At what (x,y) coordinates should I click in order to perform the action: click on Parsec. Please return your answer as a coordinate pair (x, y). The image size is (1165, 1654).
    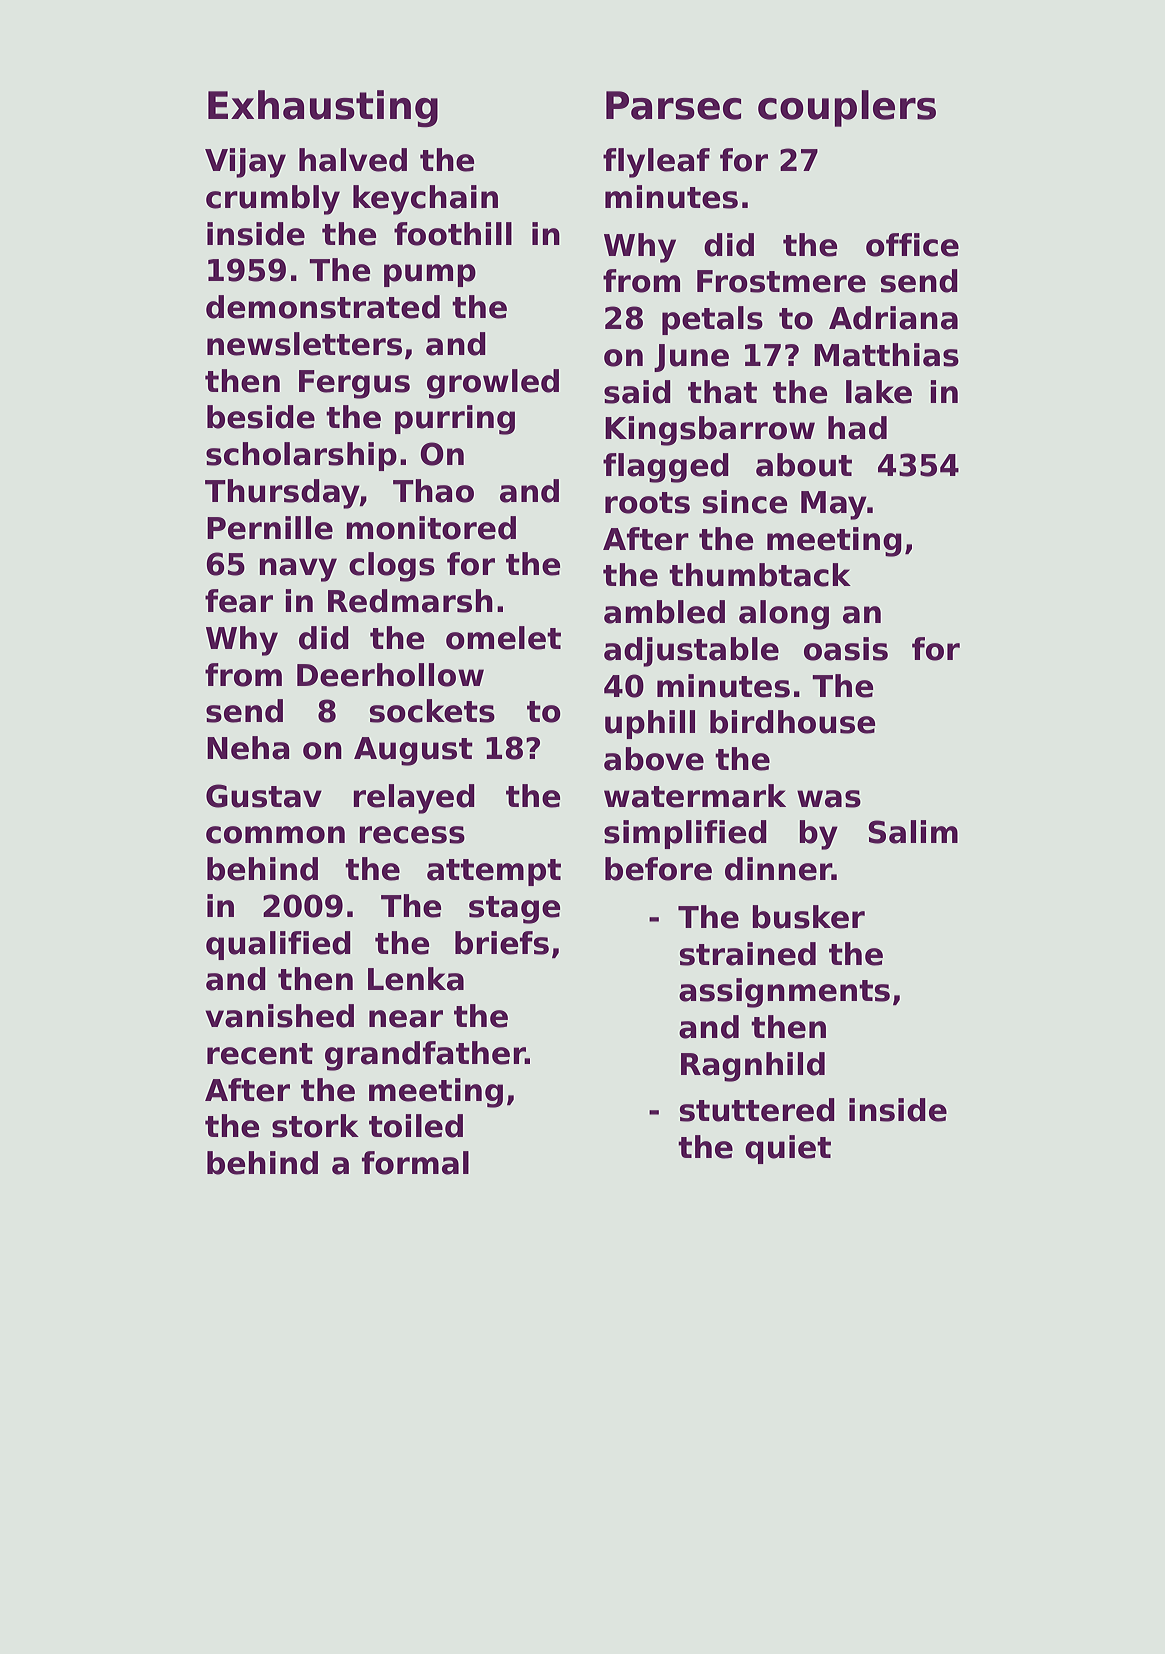
    Looking at the image, I should click on (673, 105).
